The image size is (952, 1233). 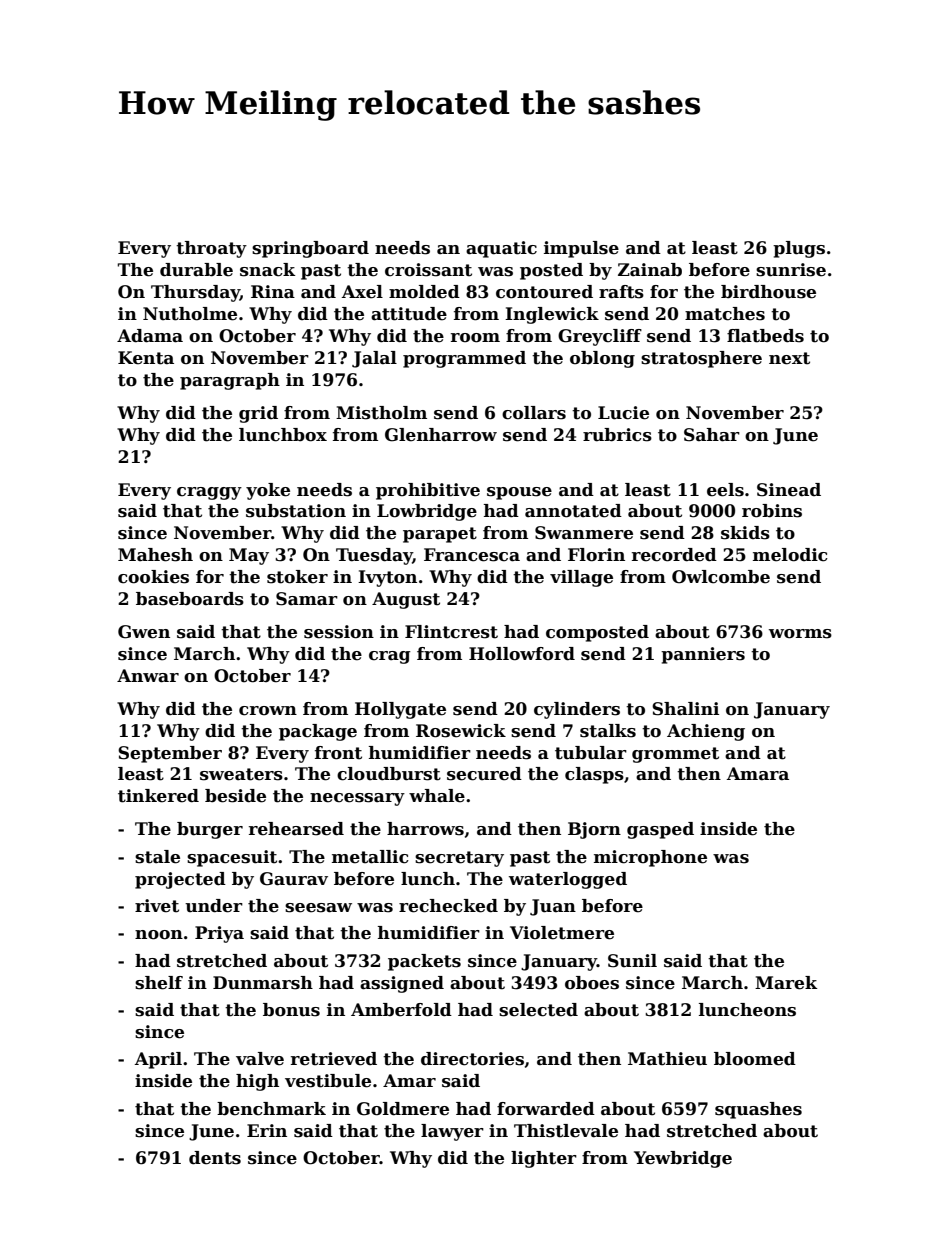 I want to click on cylinders, so click(x=577, y=710).
